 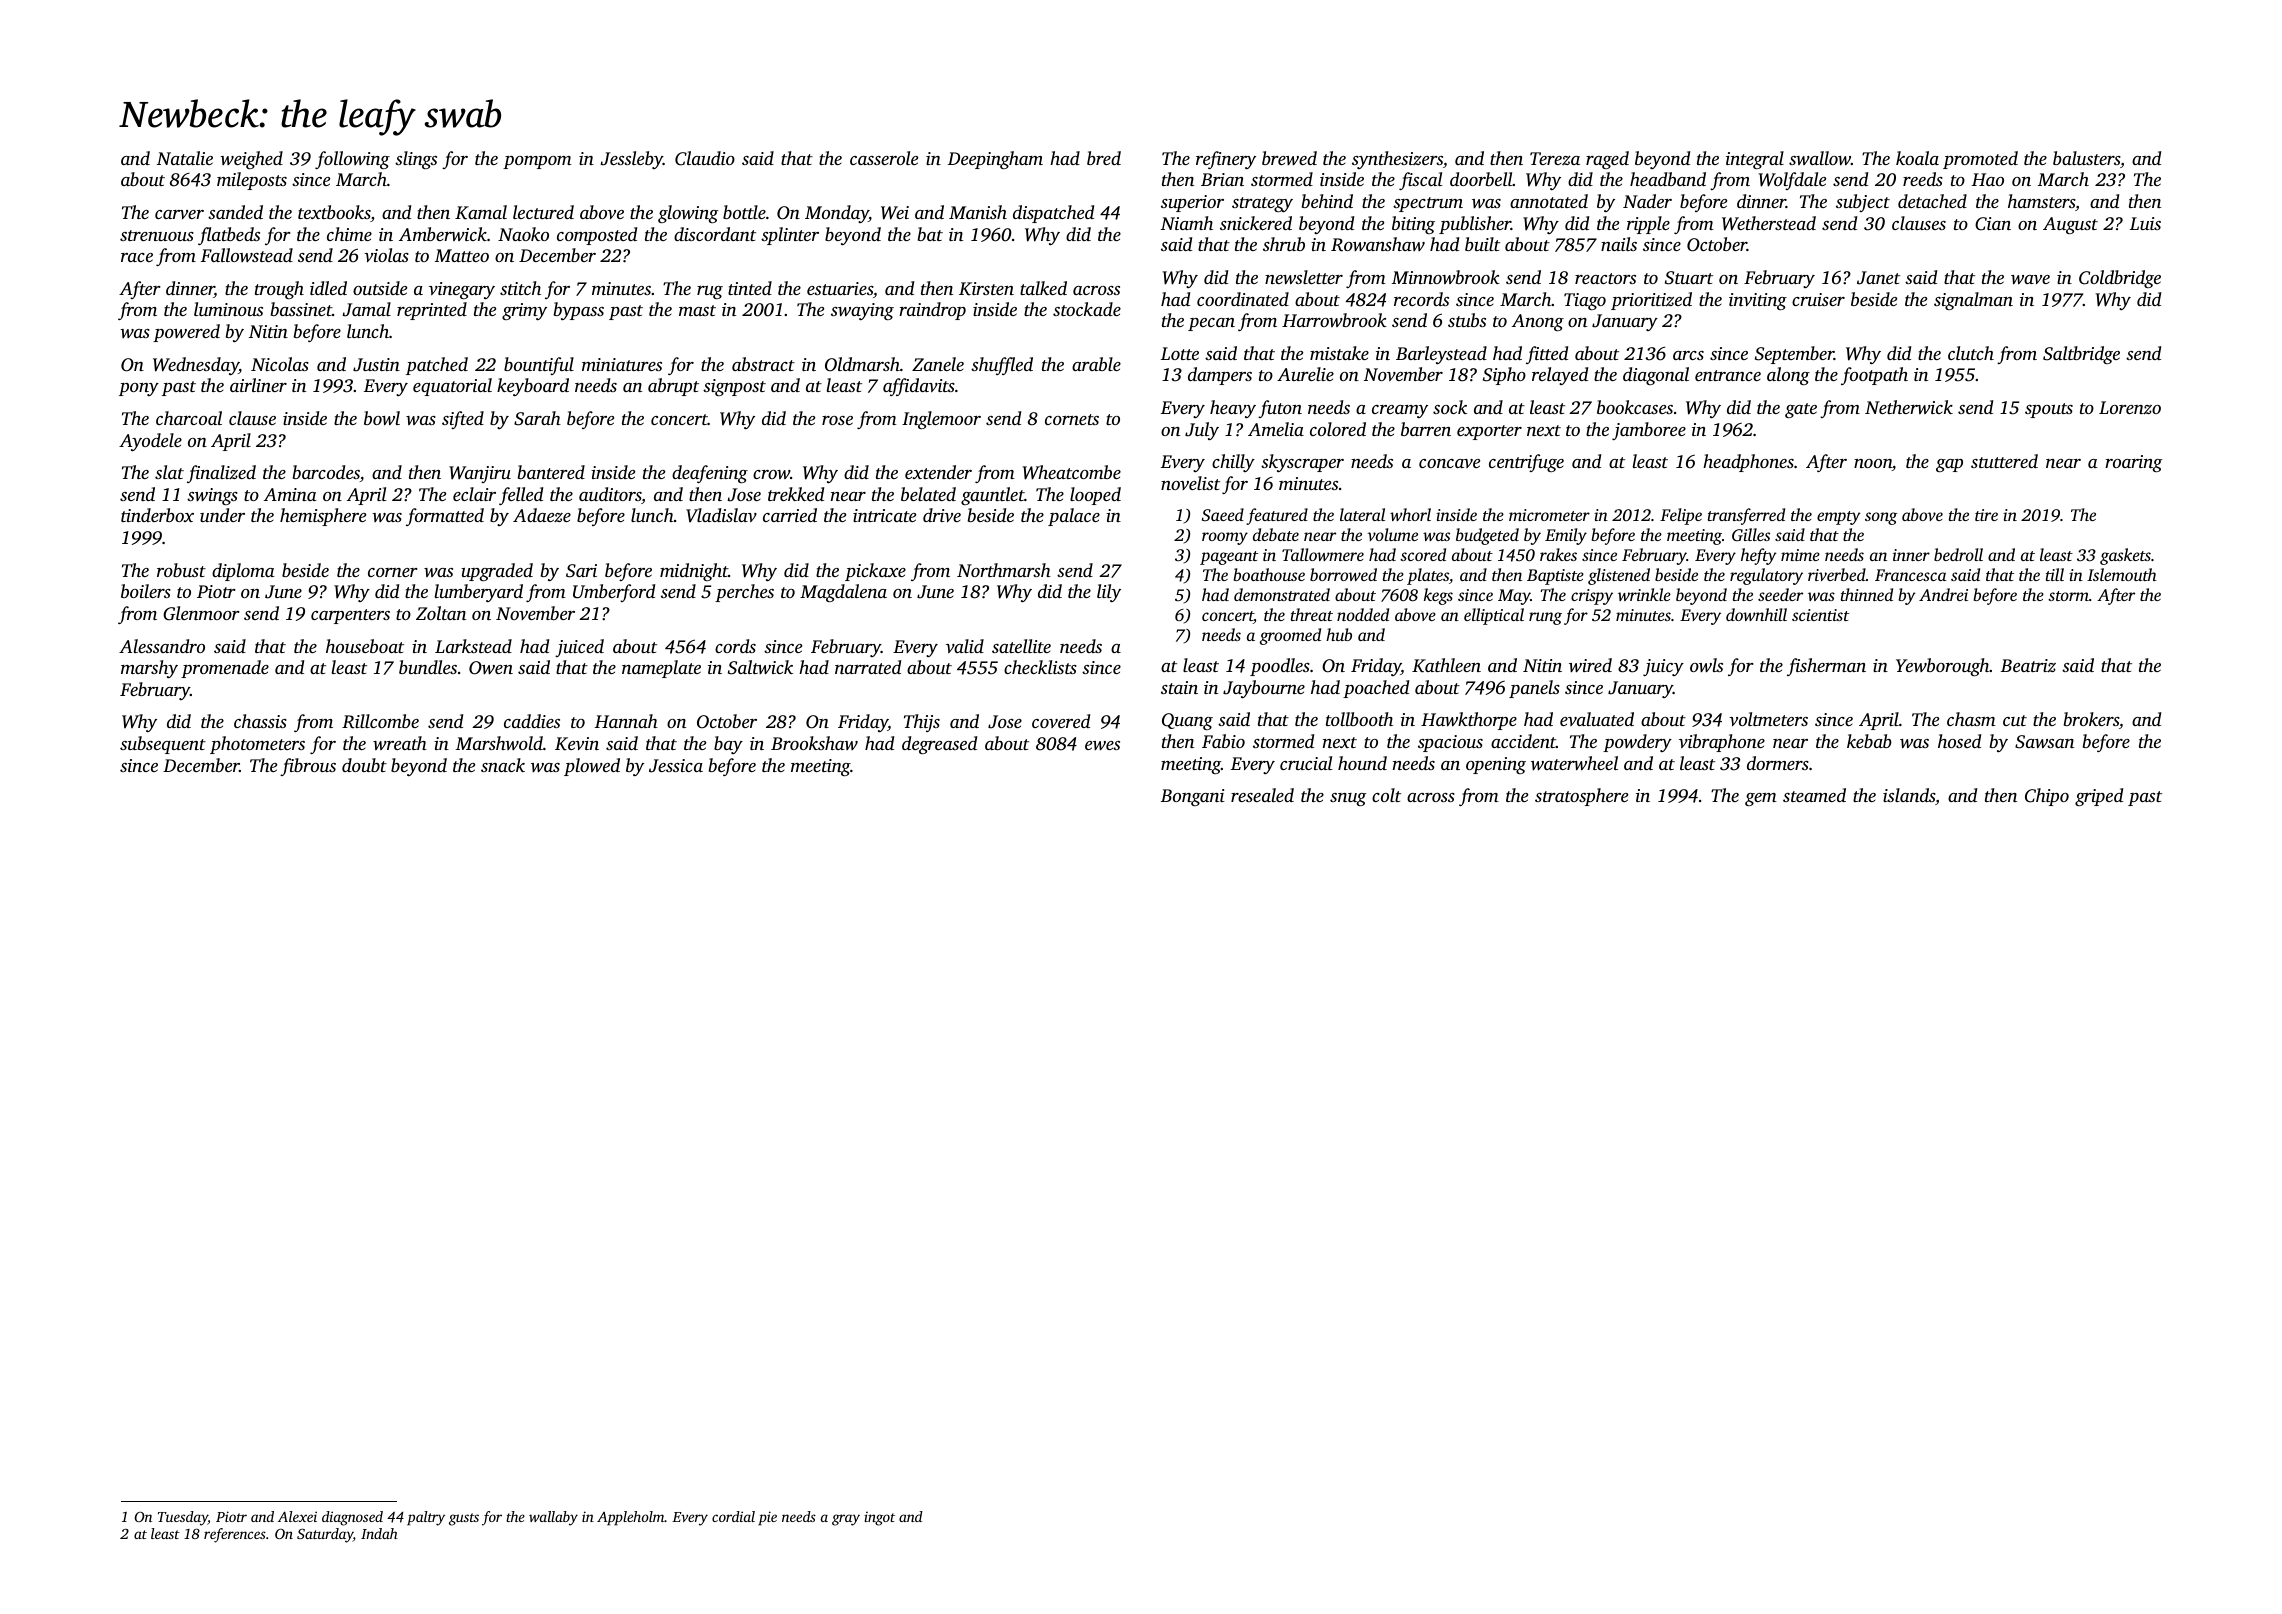 I want to click on Jessica, so click(x=676, y=766).
